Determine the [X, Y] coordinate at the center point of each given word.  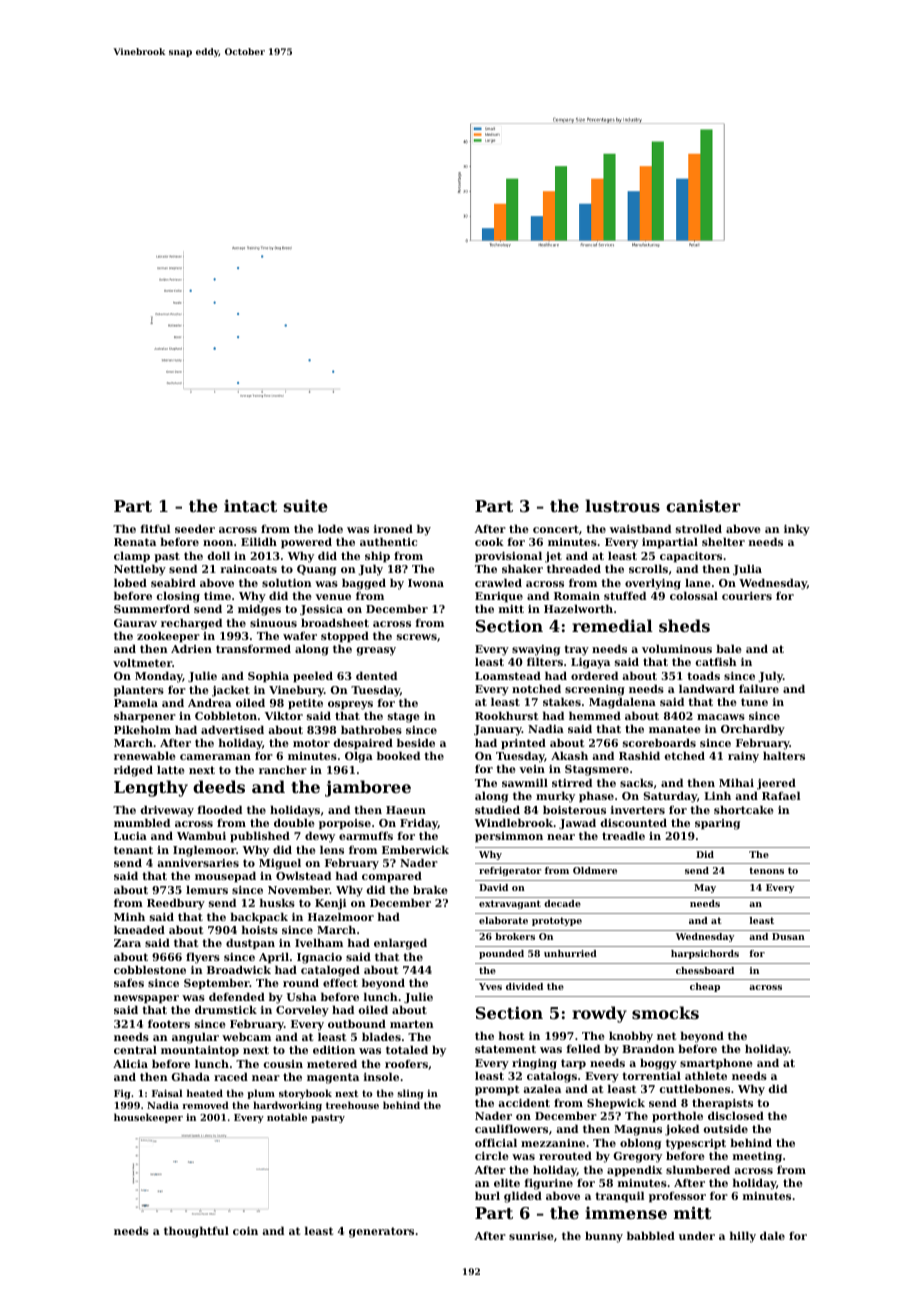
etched [685, 755]
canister [703, 505]
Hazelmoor [341, 916]
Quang [316, 570]
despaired [363, 744]
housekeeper [148, 1118]
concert [556, 529]
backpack [259, 918]
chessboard [705, 970]
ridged [133, 771]
